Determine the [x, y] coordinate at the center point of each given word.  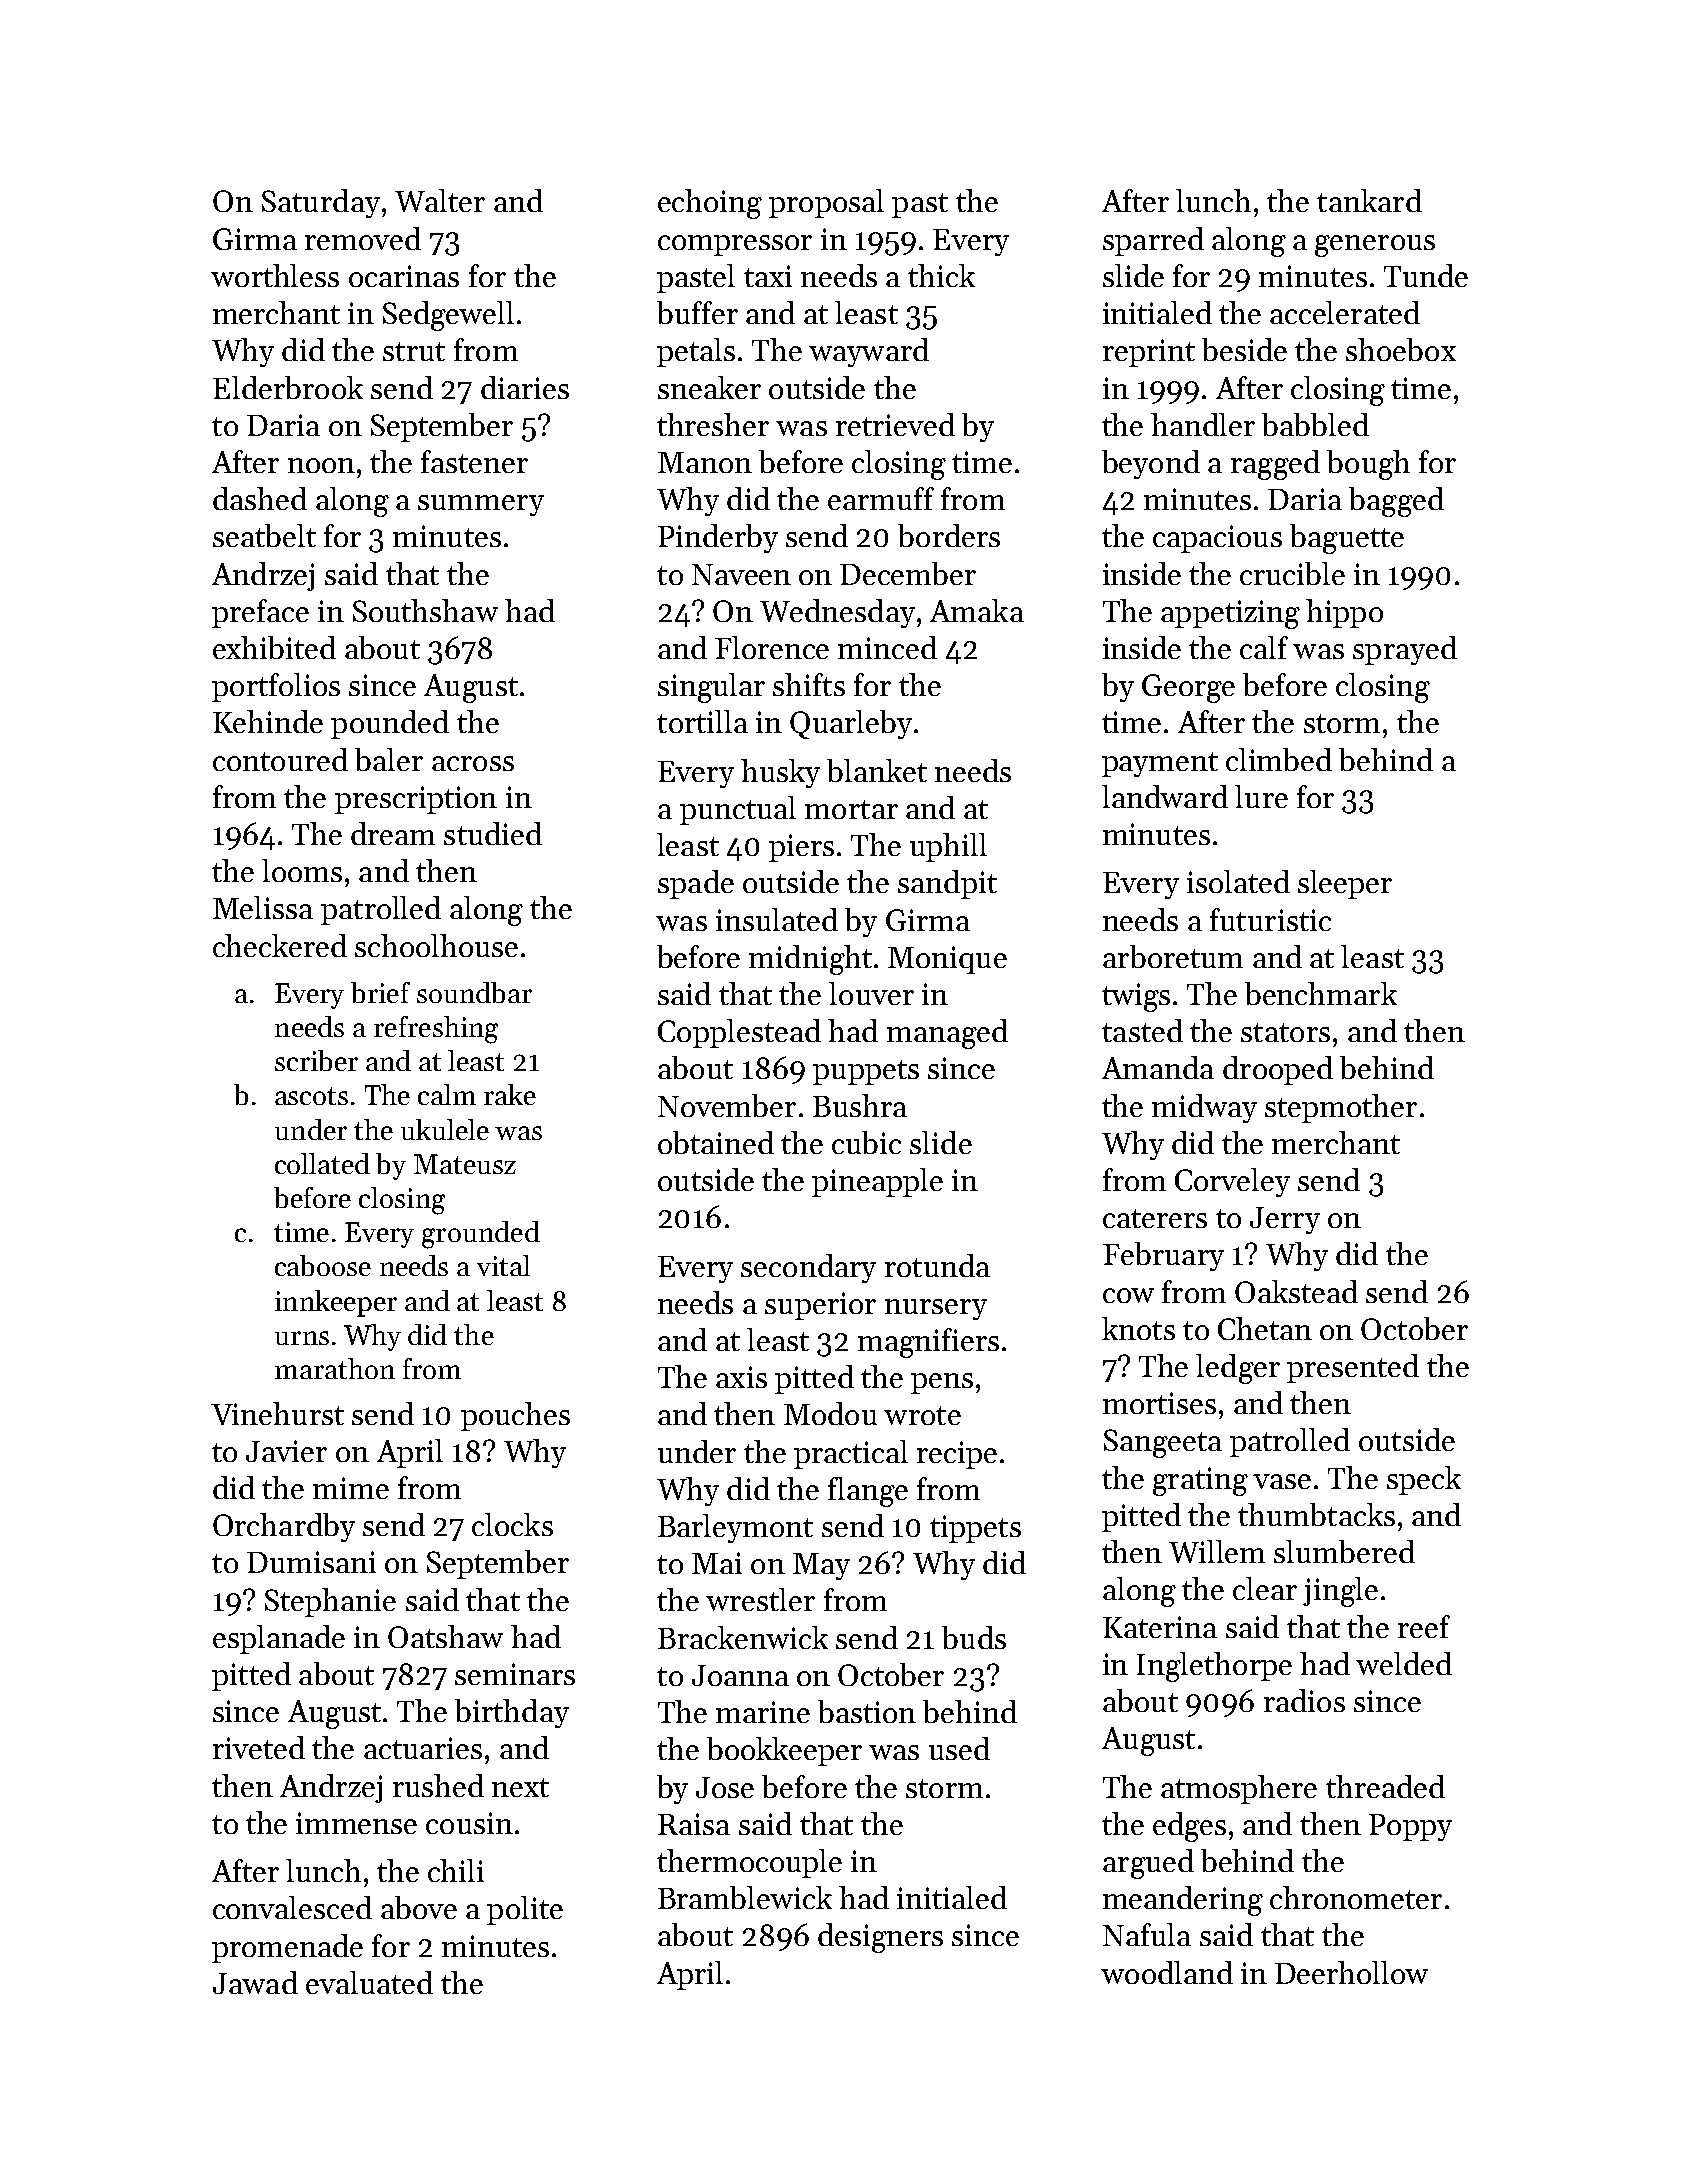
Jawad [255, 1982]
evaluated [369, 1982]
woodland [1167, 1972]
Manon [705, 462]
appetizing [1230, 614]
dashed [260, 498]
